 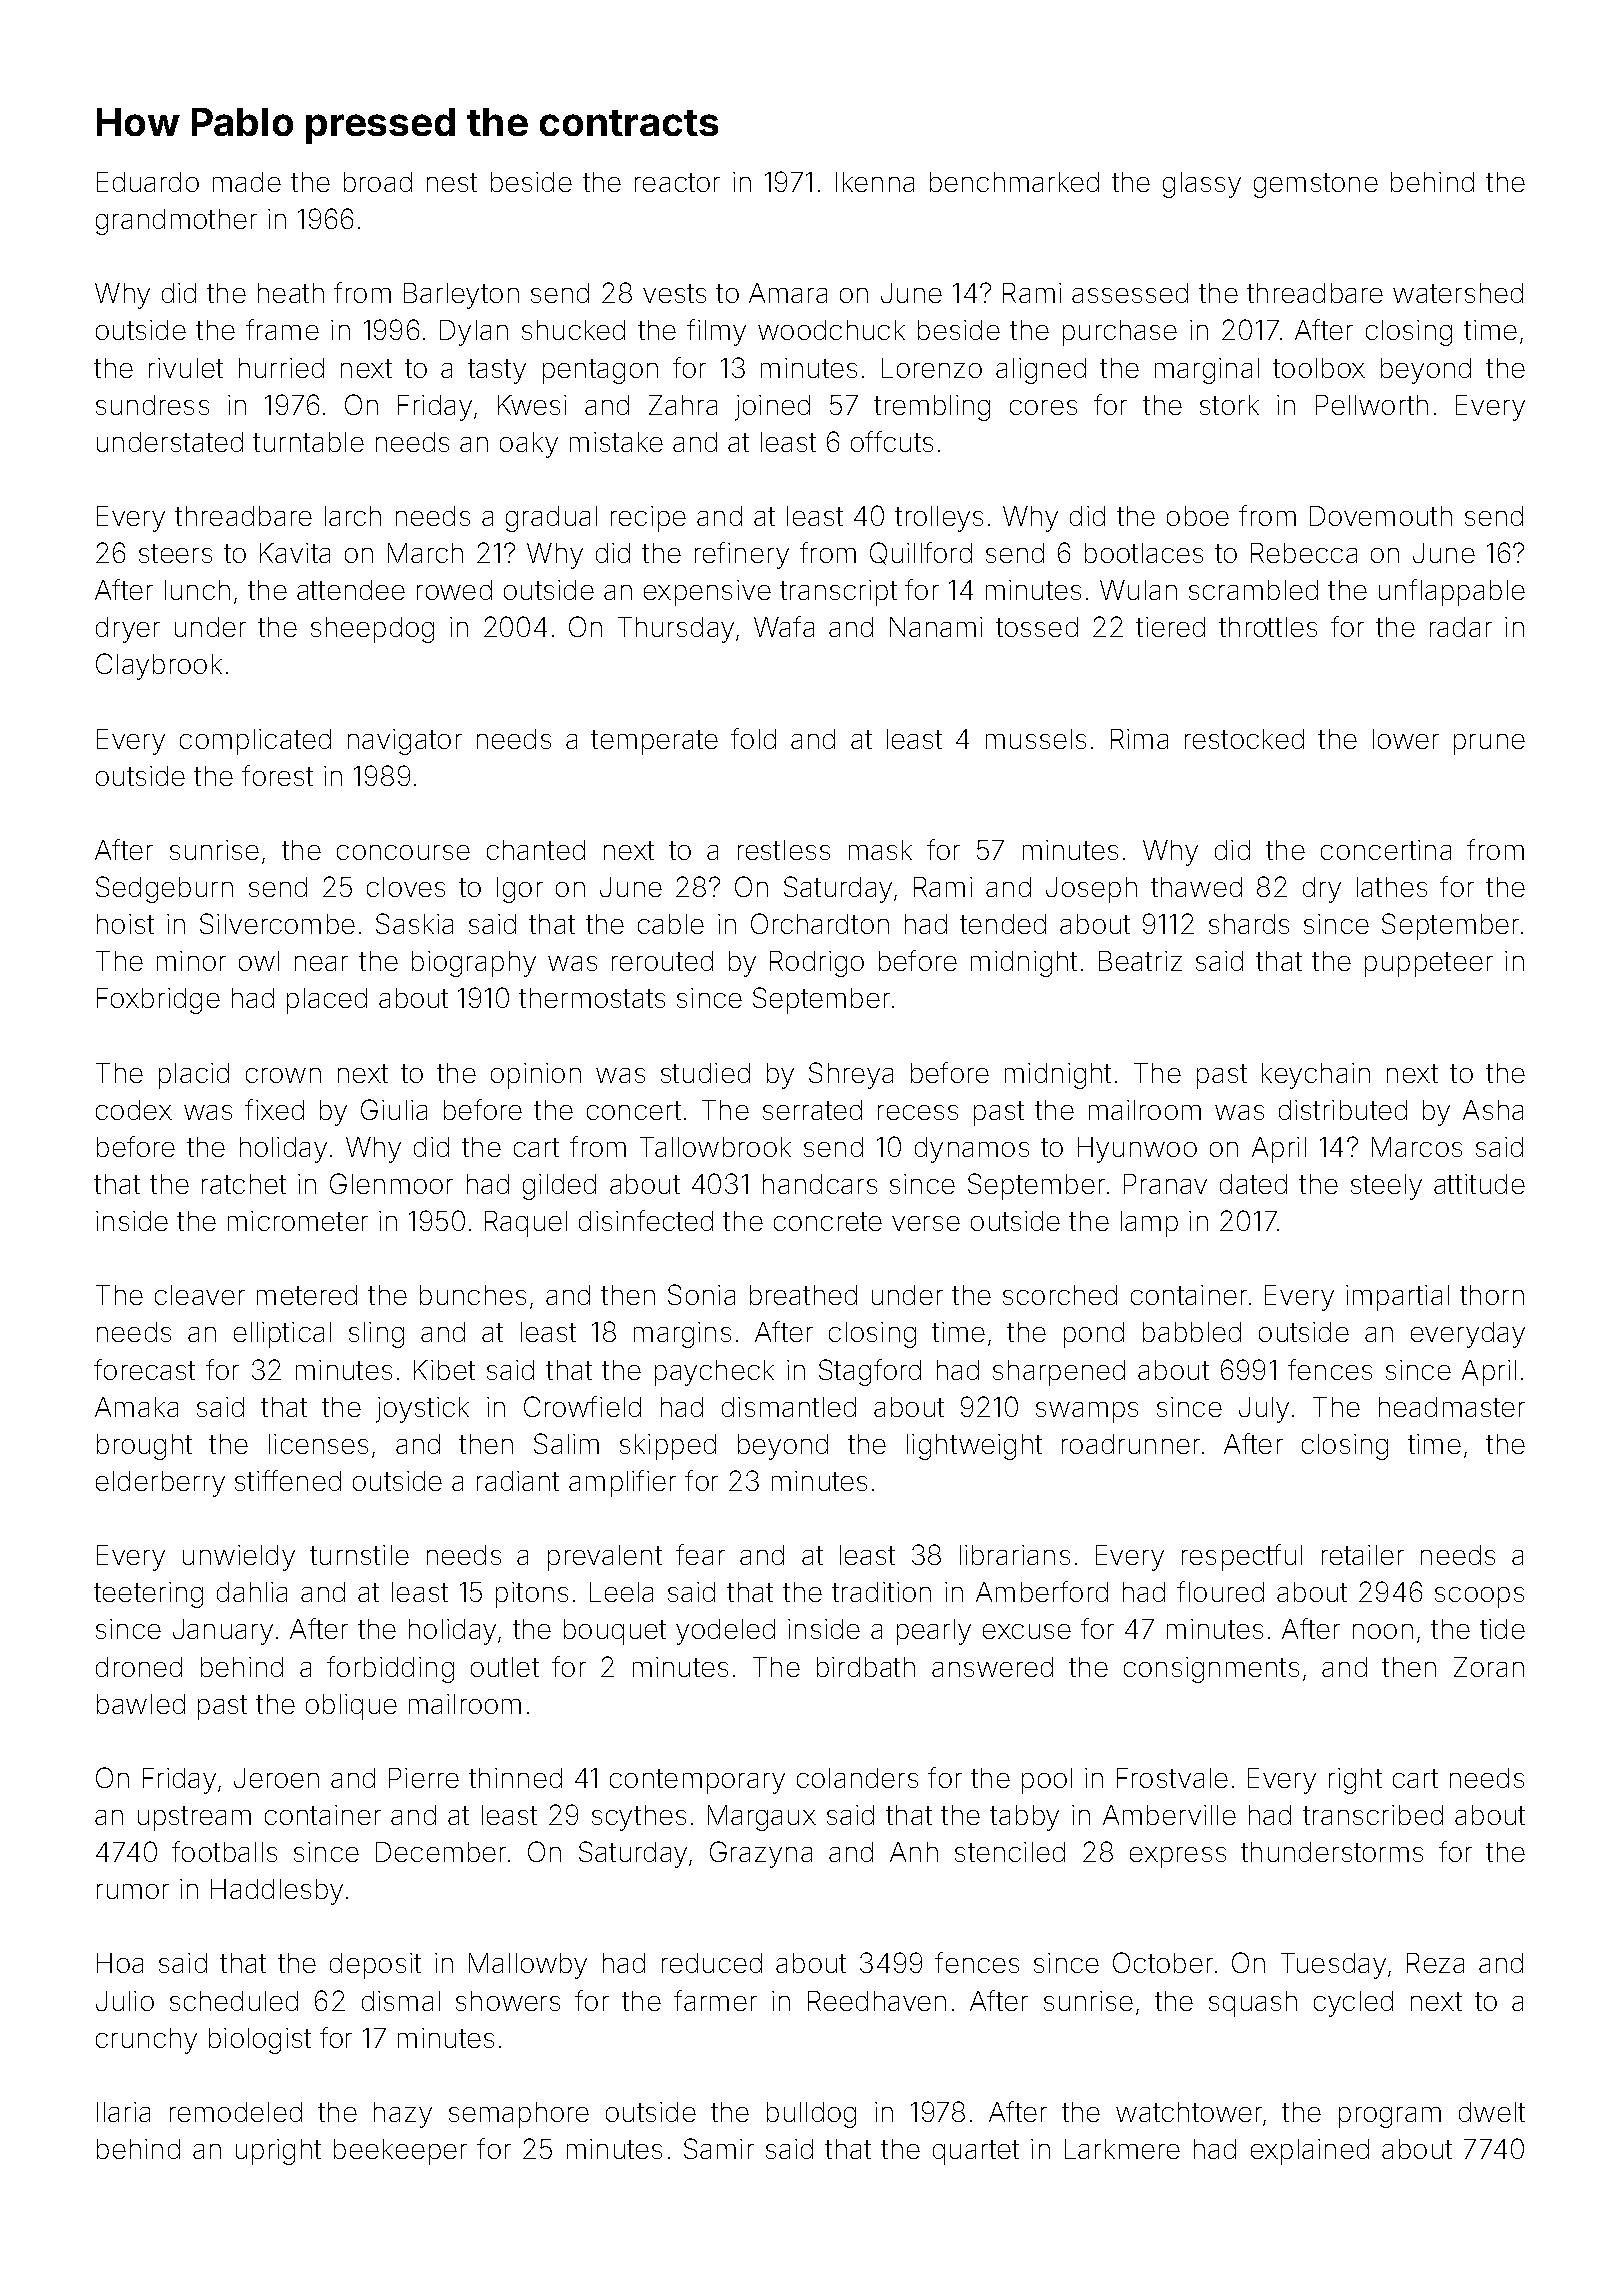 I want to click on Lorenzo, so click(x=932, y=368).
